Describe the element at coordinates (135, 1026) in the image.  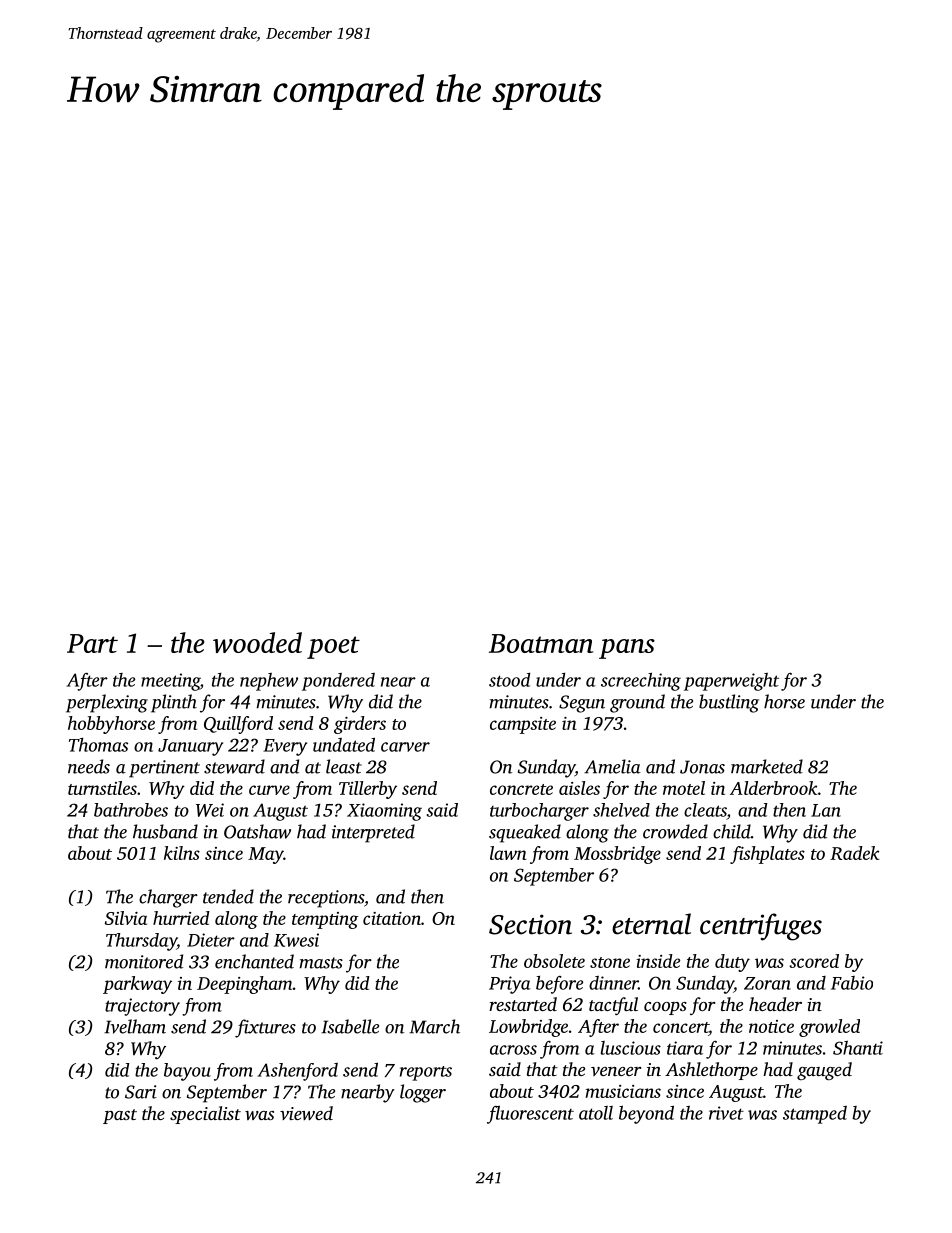
I see `Ivelham` at that location.
